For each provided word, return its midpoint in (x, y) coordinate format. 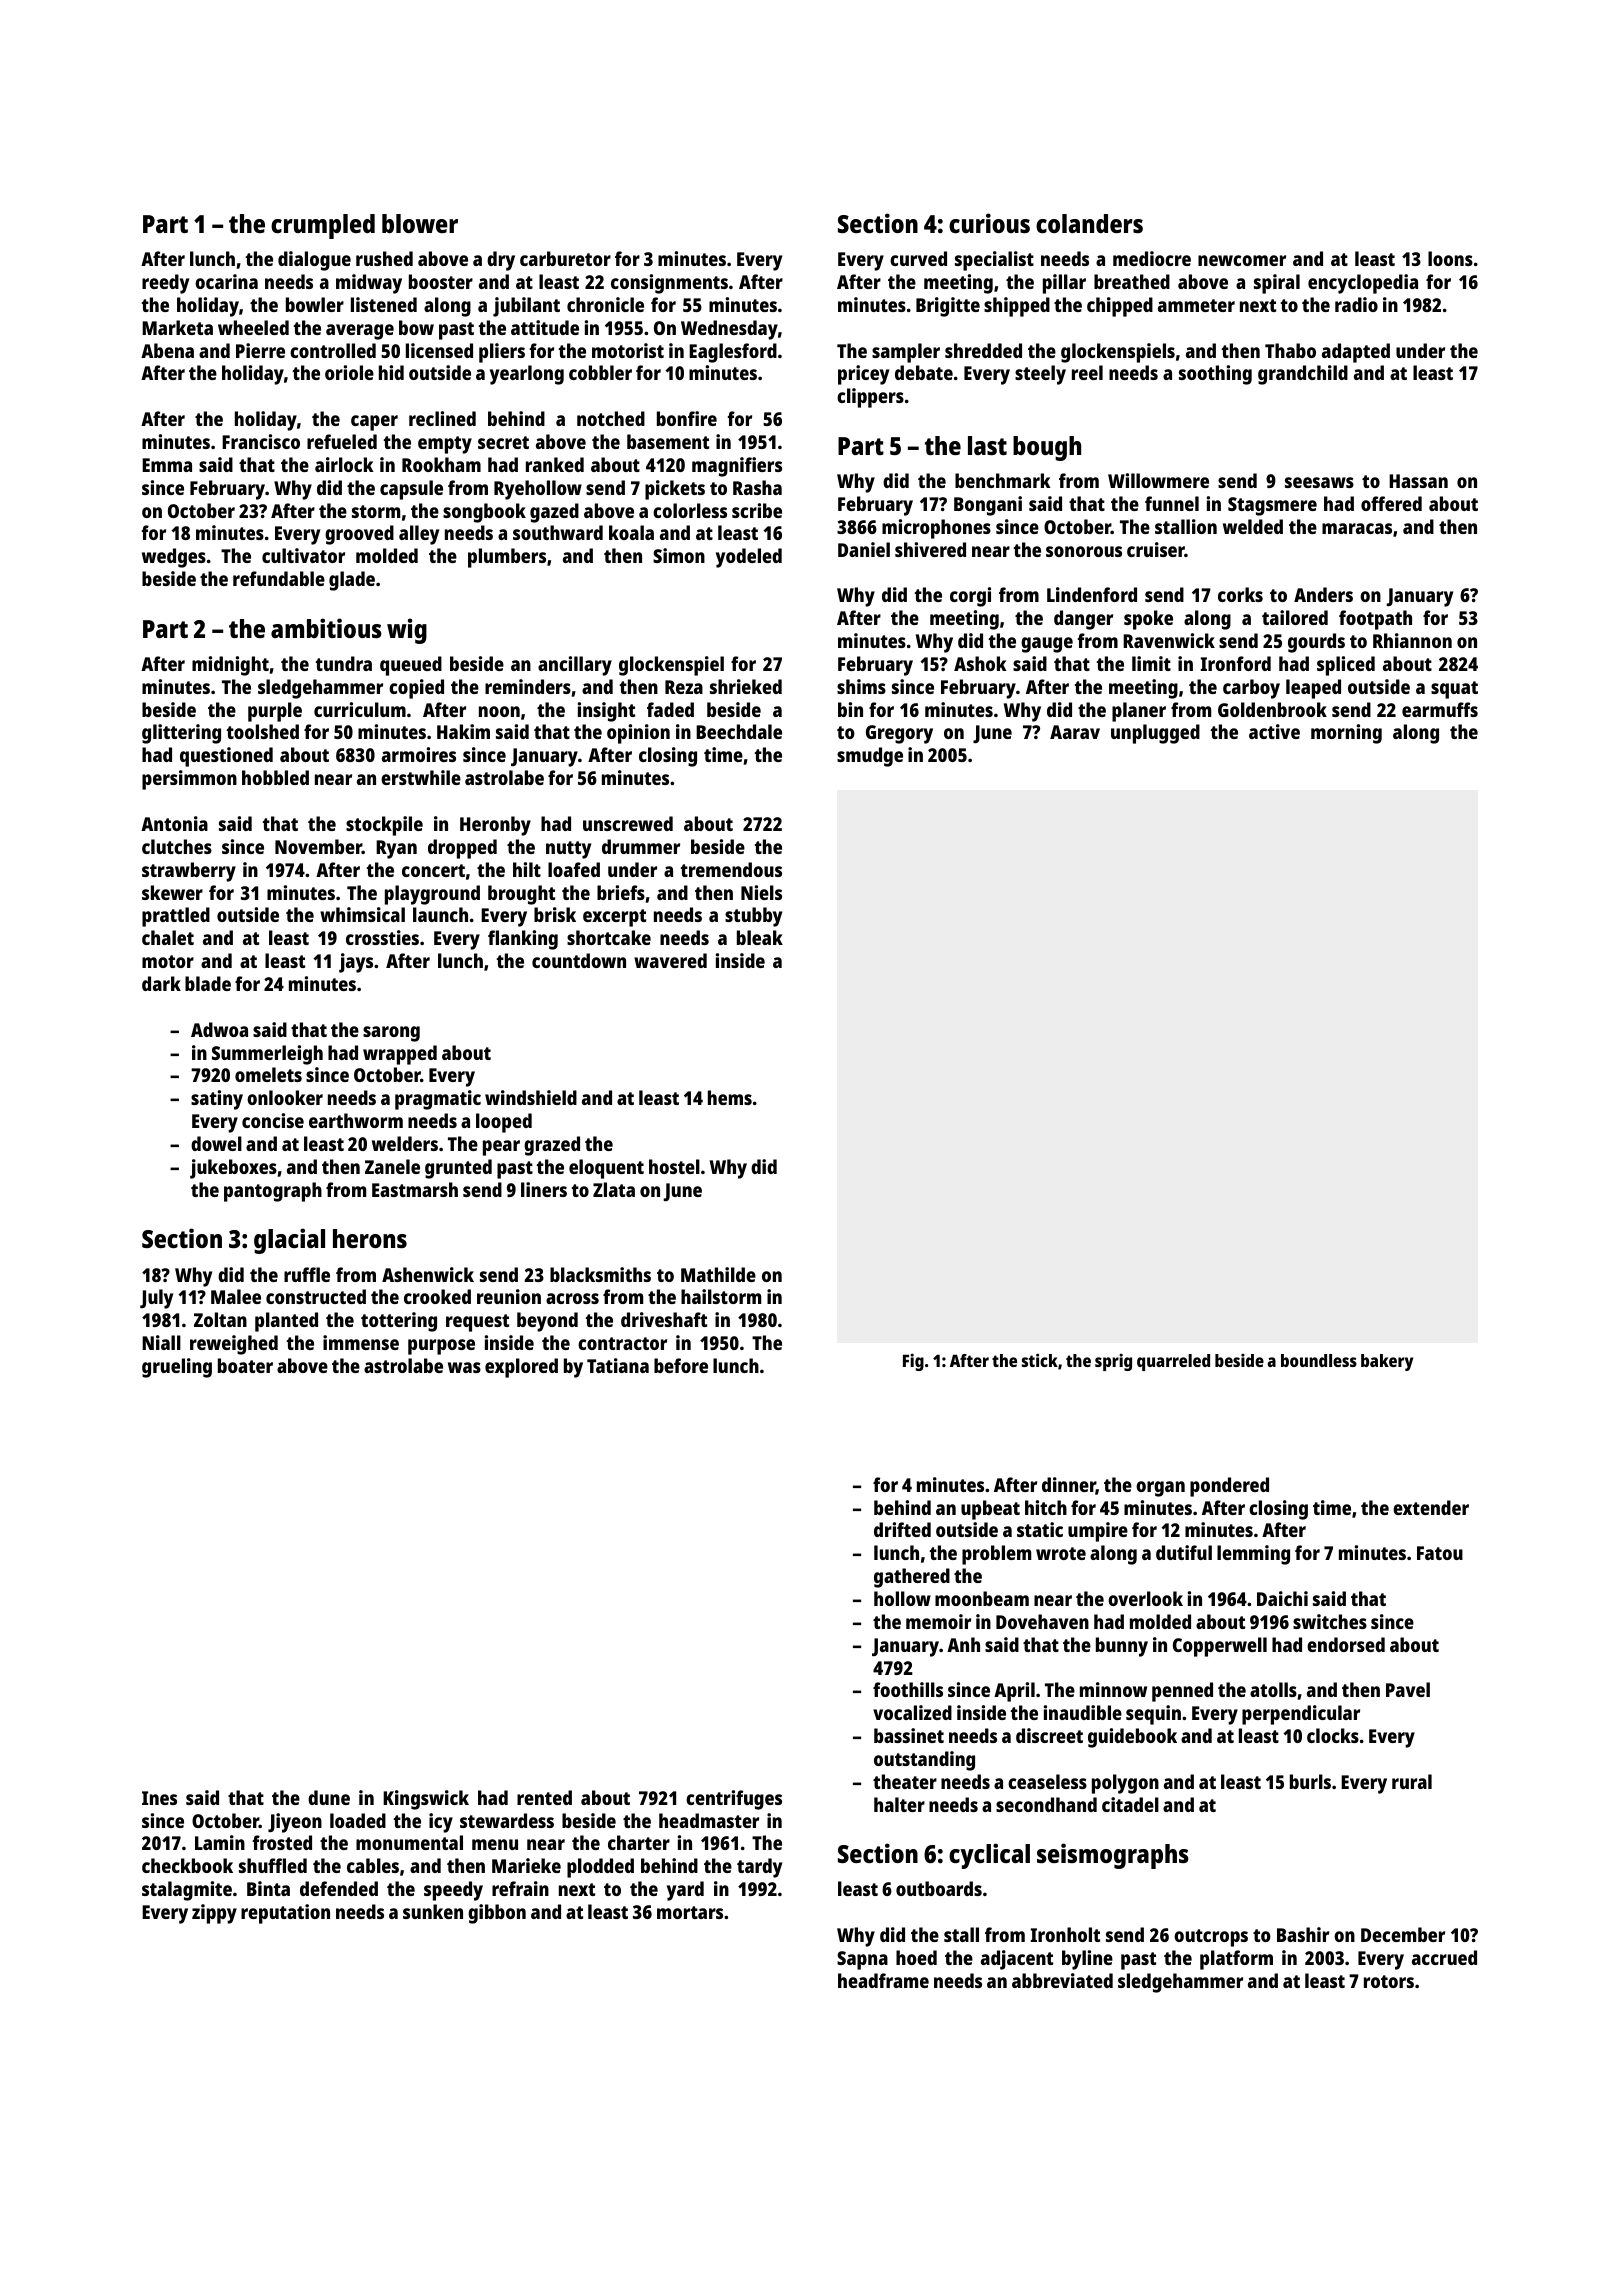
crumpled (323, 226)
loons (1450, 258)
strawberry (189, 872)
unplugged (1155, 734)
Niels (761, 892)
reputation (285, 1914)
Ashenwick (428, 1274)
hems (730, 1097)
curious (989, 223)
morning (1346, 734)
